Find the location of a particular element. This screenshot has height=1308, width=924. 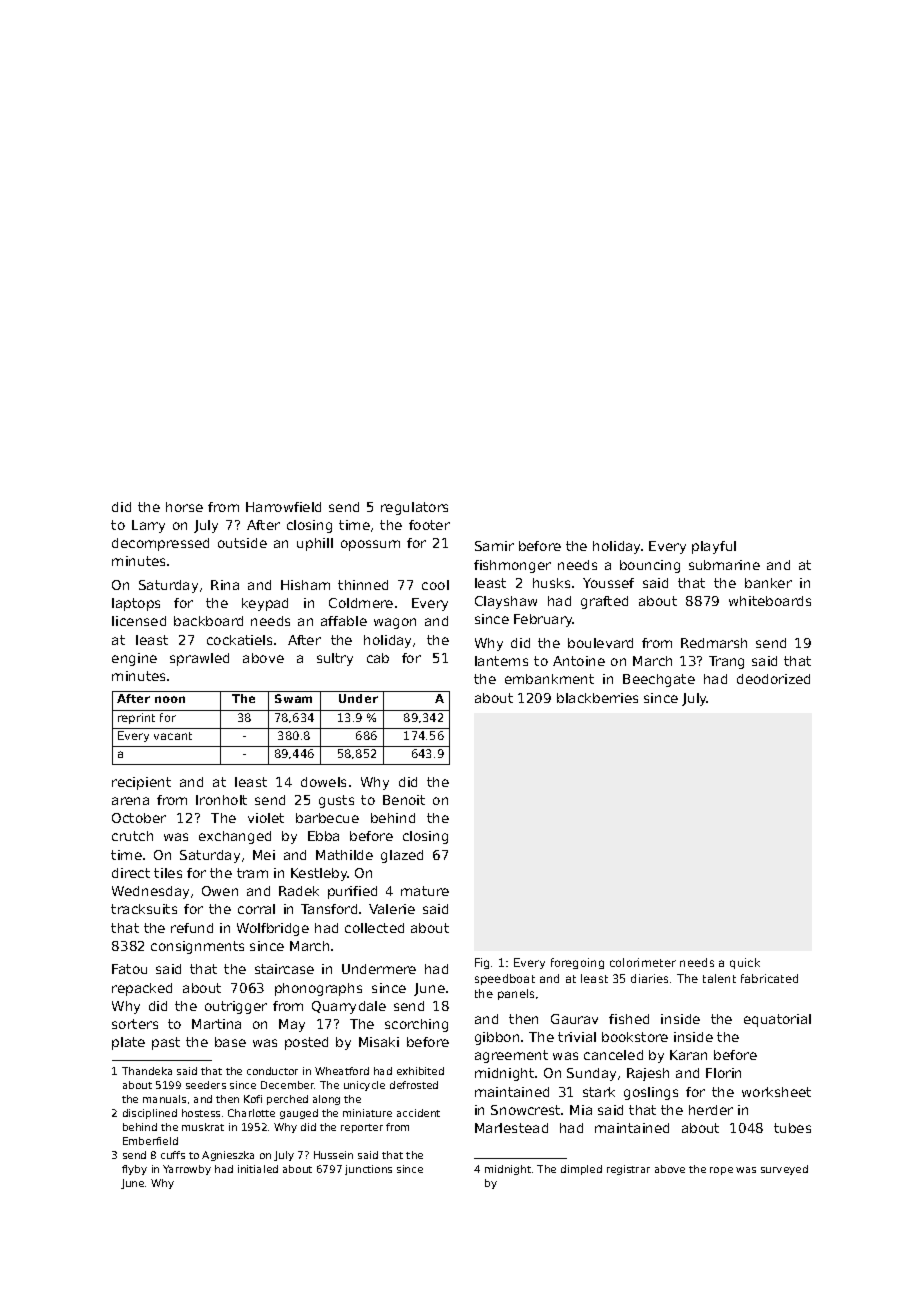

Yarrowby is located at coordinates (187, 1170).
